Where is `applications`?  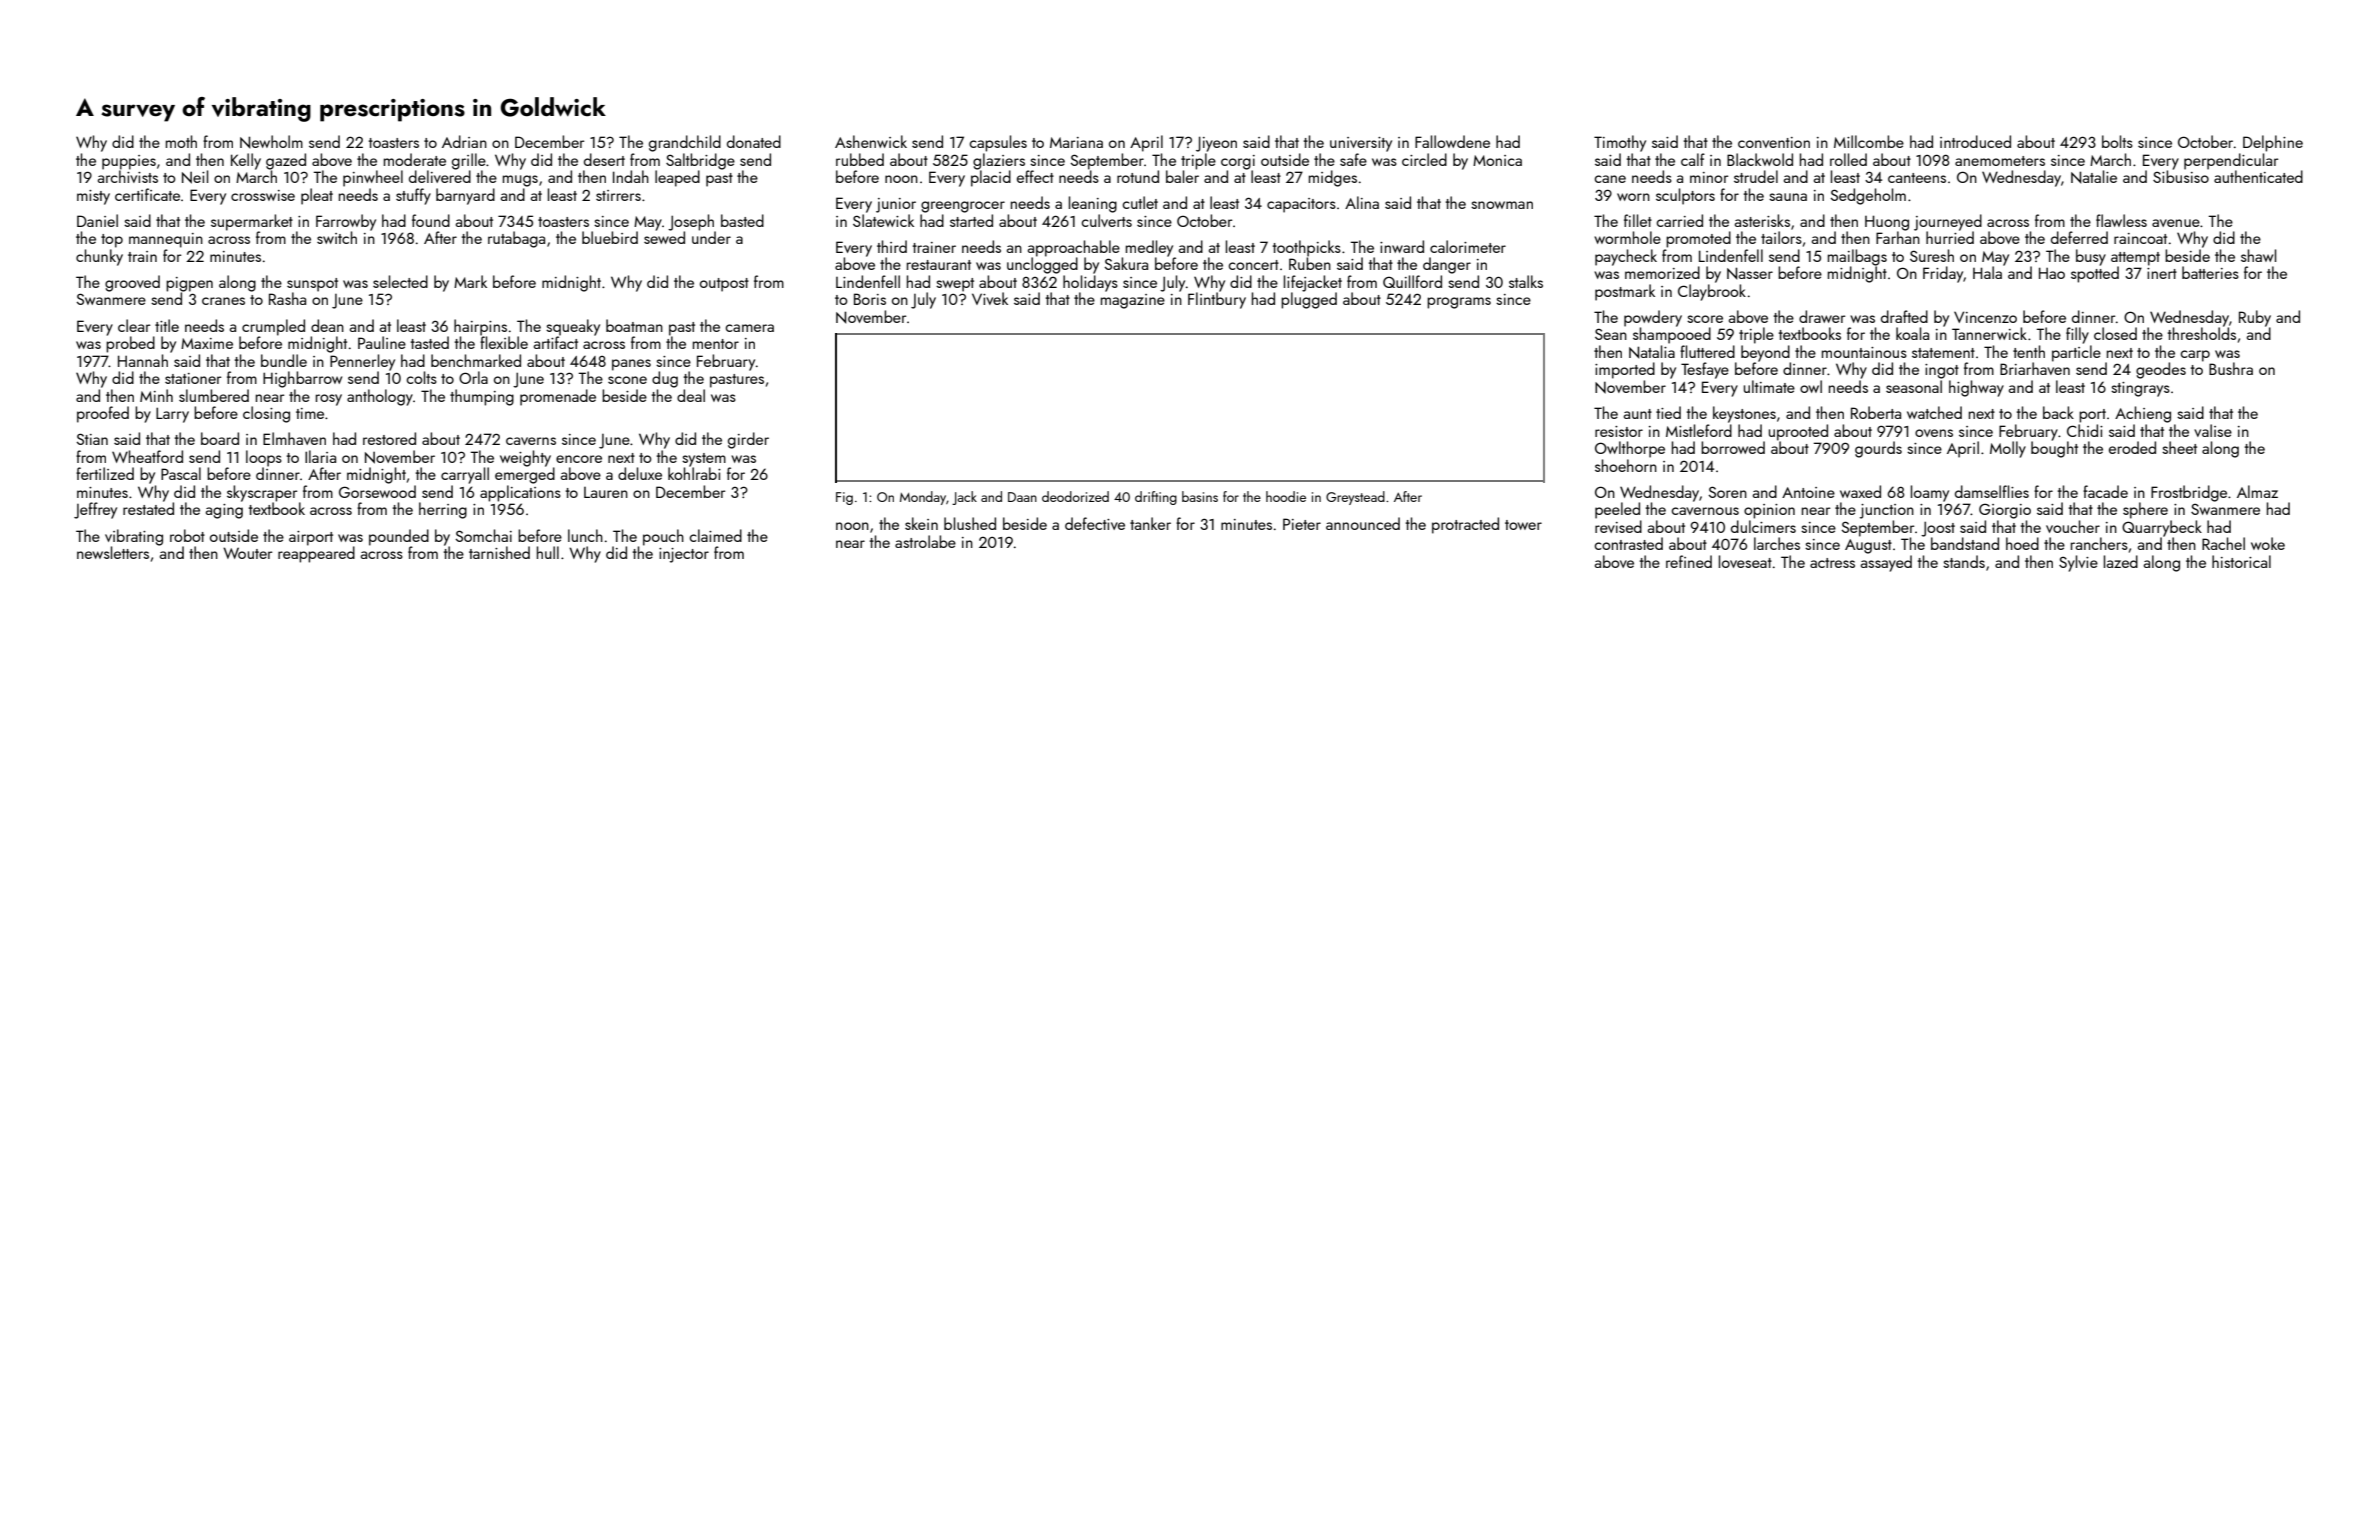
applications is located at coordinates (520, 493).
